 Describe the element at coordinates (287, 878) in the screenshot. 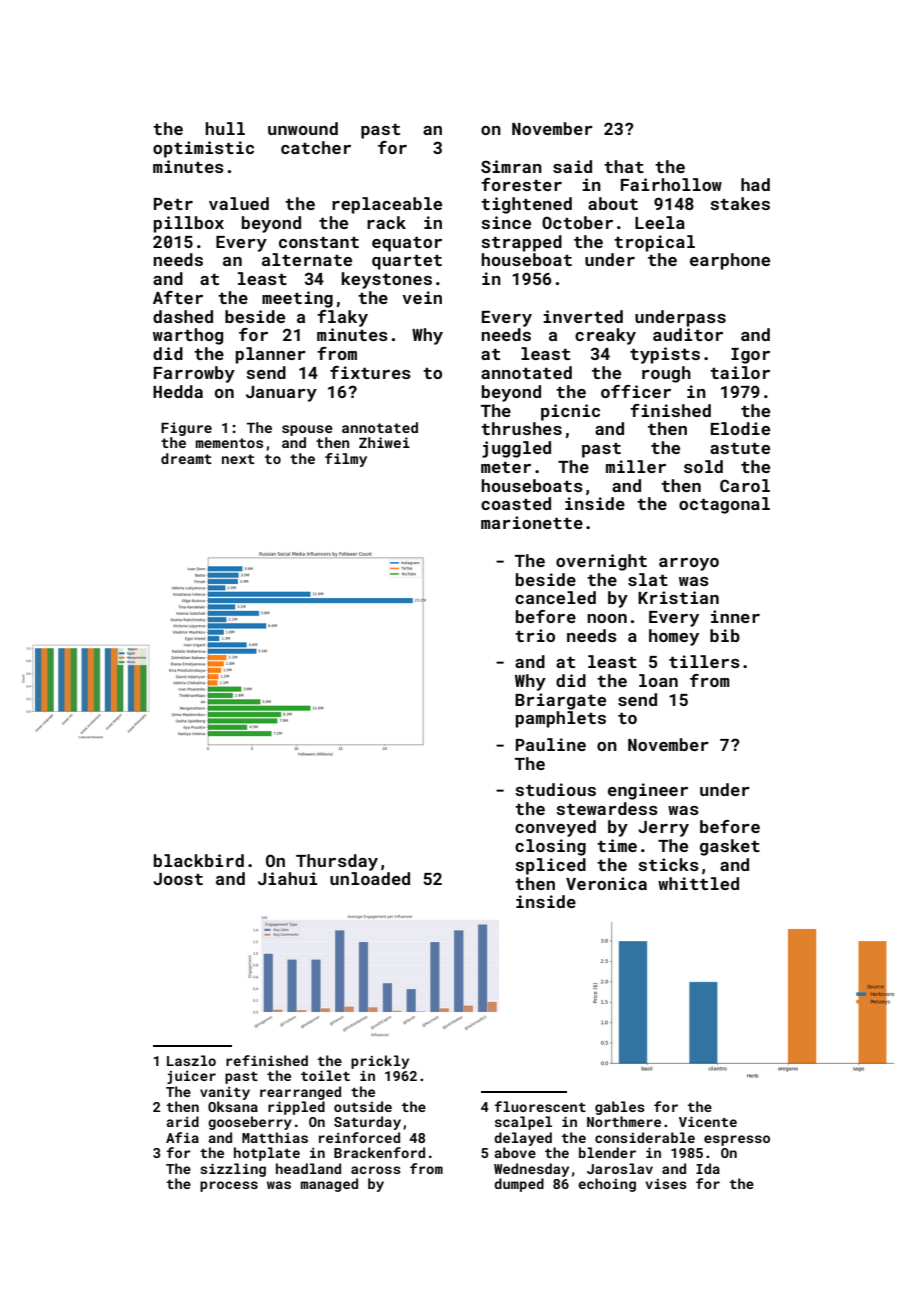

I see `Jiahui` at that location.
